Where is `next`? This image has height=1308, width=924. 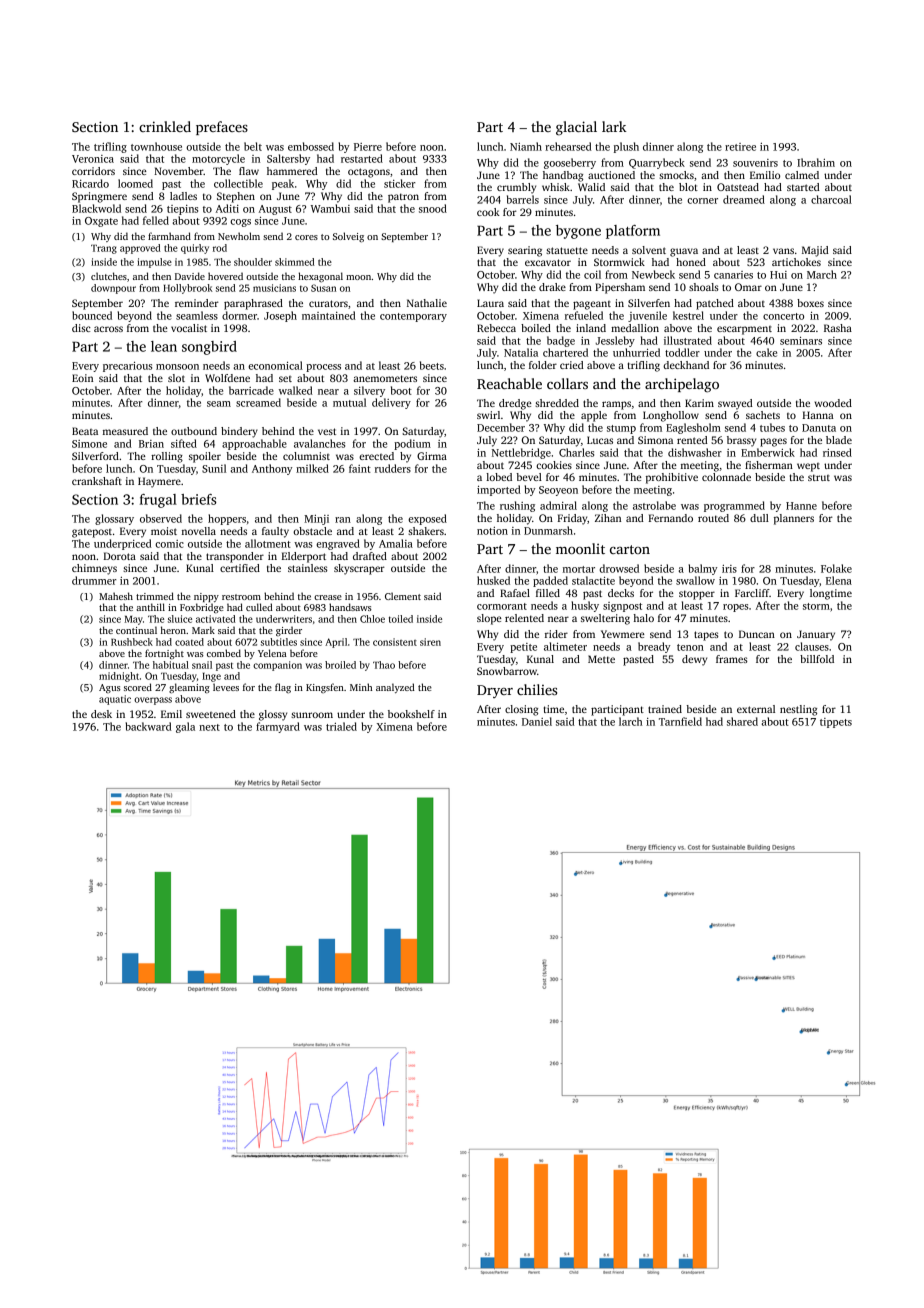
next is located at coordinates (209, 727).
